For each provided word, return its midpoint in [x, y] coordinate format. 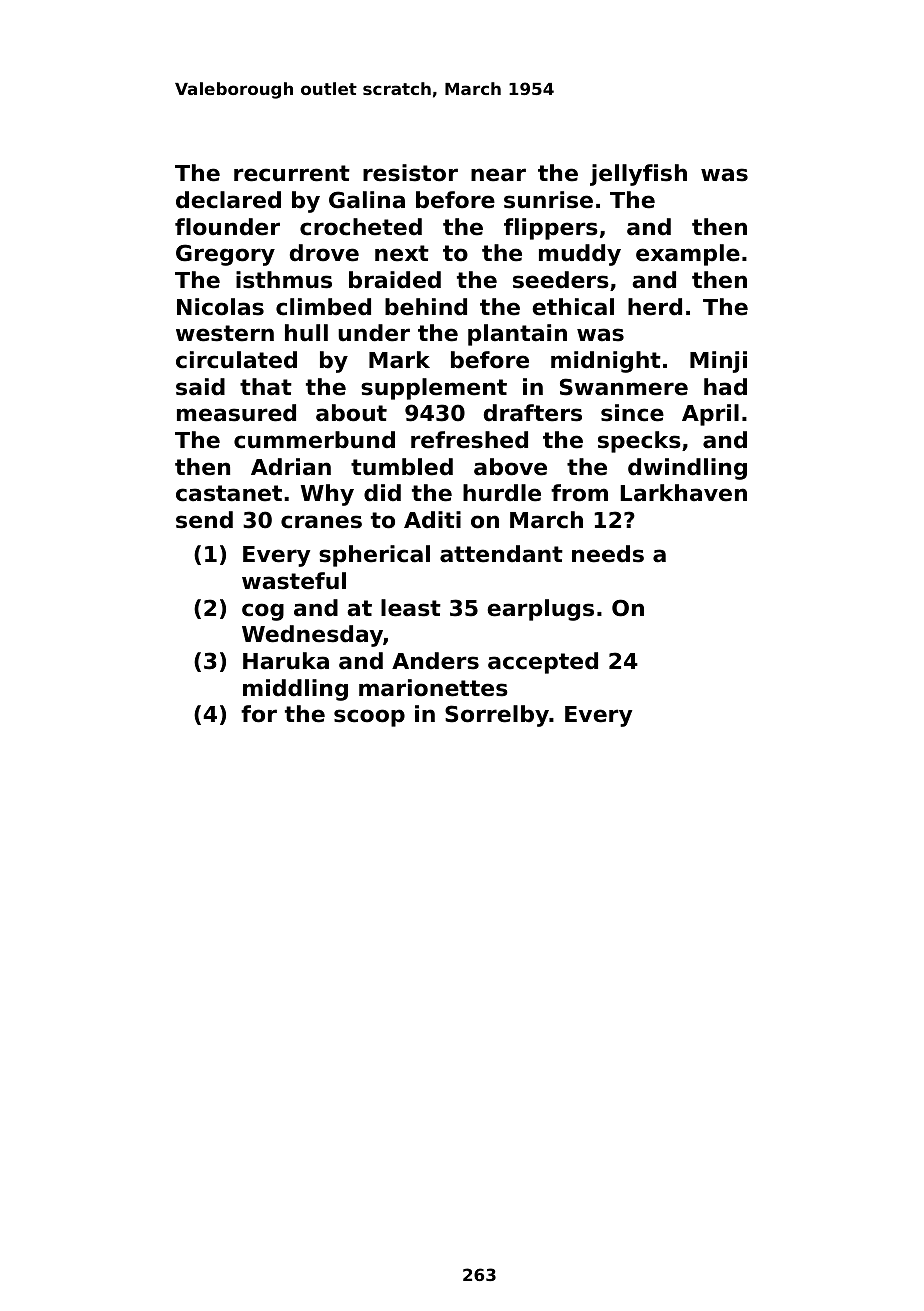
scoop [369, 718]
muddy [580, 255]
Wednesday [312, 636]
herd [655, 307]
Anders [435, 661]
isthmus [284, 280]
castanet [229, 493]
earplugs [540, 610]
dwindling [687, 469]
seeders [561, 280]
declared [228, 200]
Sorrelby [497, 716]
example [688, 255]
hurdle [502, 493]
